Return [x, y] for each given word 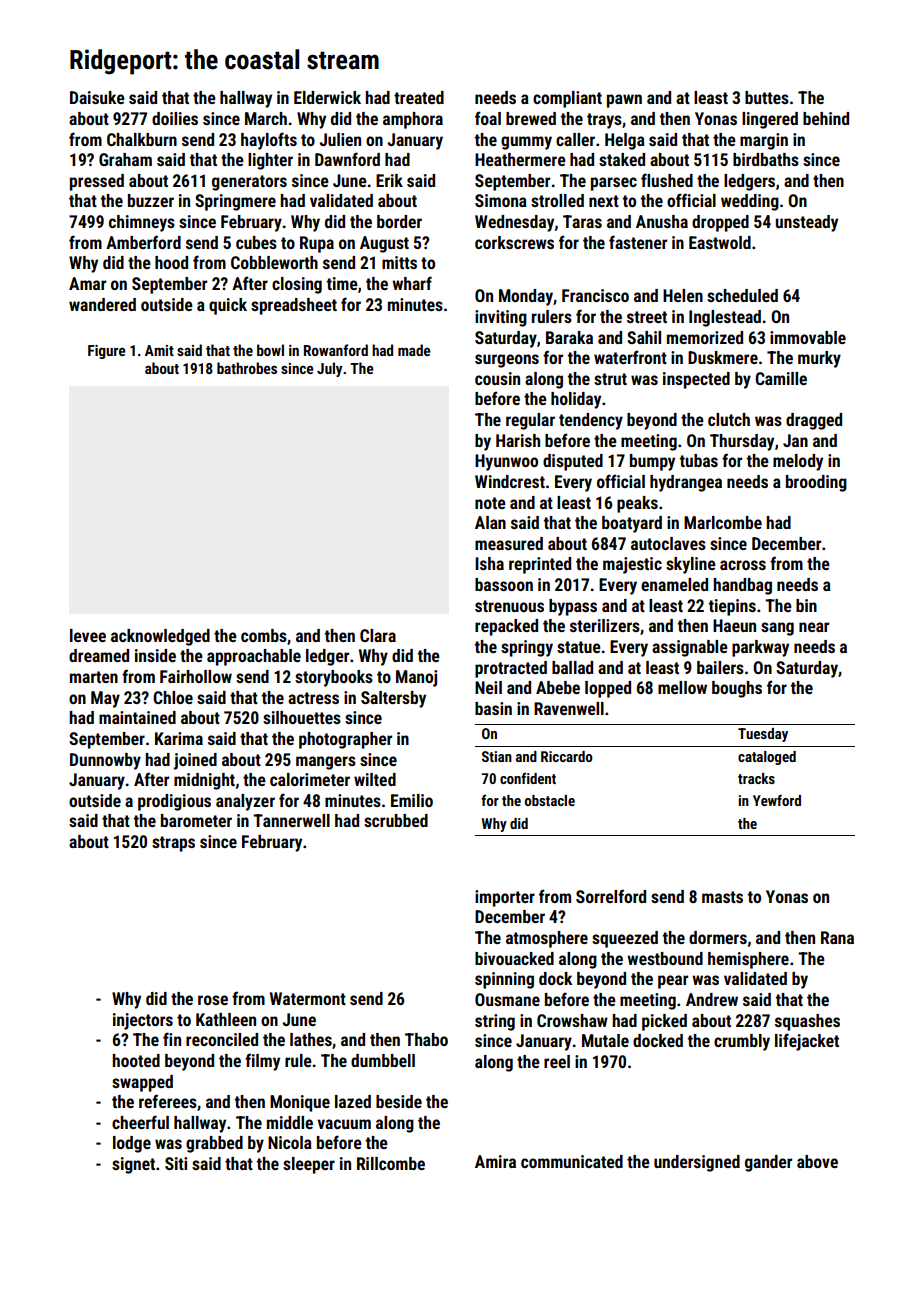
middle [290, 1122]
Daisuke [97, 97]
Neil [488, 687]
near [814, 627]
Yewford [777, 800]
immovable [808, 337]
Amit [159, 350]
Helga [625, 141]
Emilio [412, 800]
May [105, 699]
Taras [582, 221]
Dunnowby [105, 761]
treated [419, 97]
